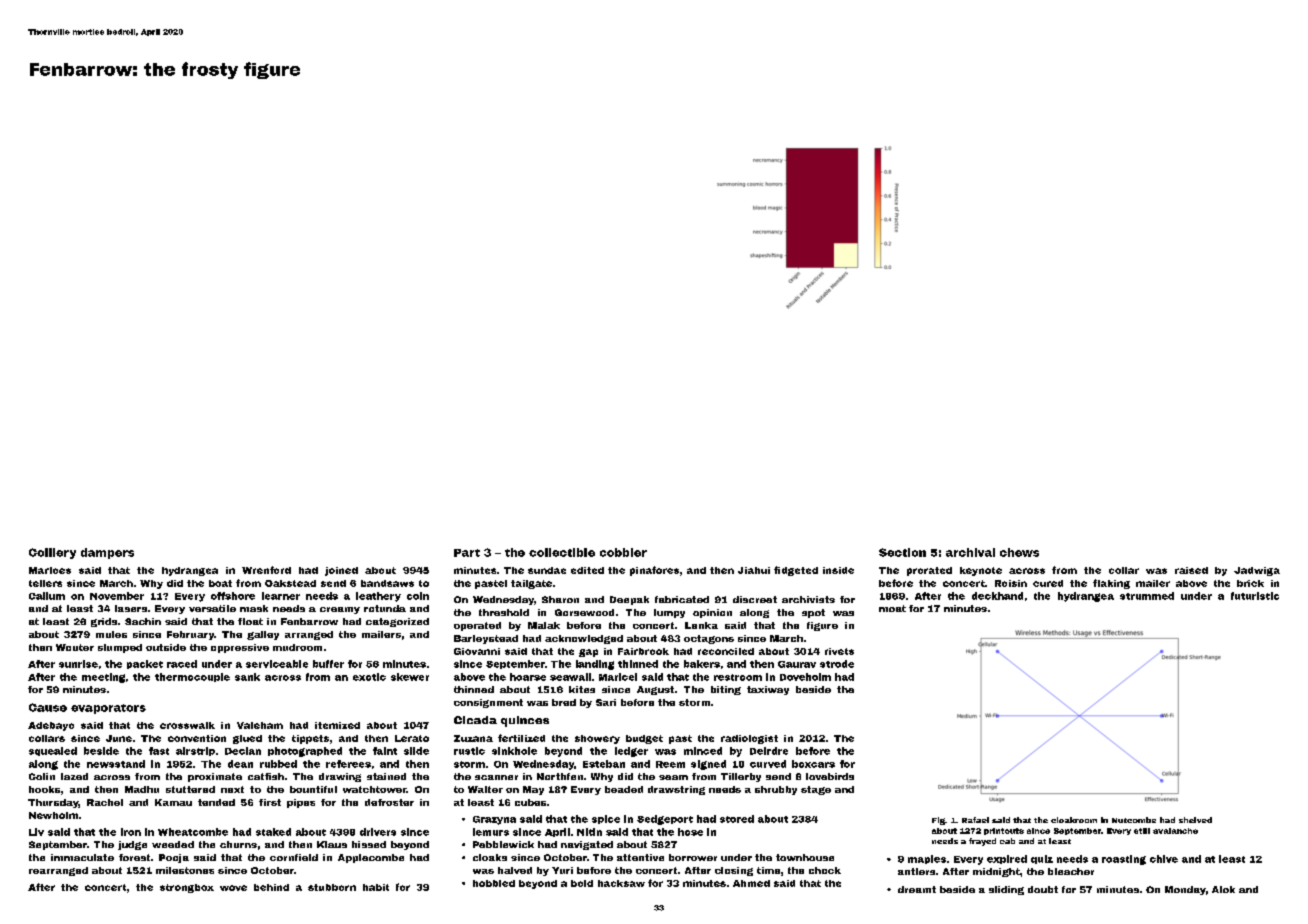  What do you see at coordinates (623, 552) in the document?
I see `cobbler` at bounding box center [623, 552].
